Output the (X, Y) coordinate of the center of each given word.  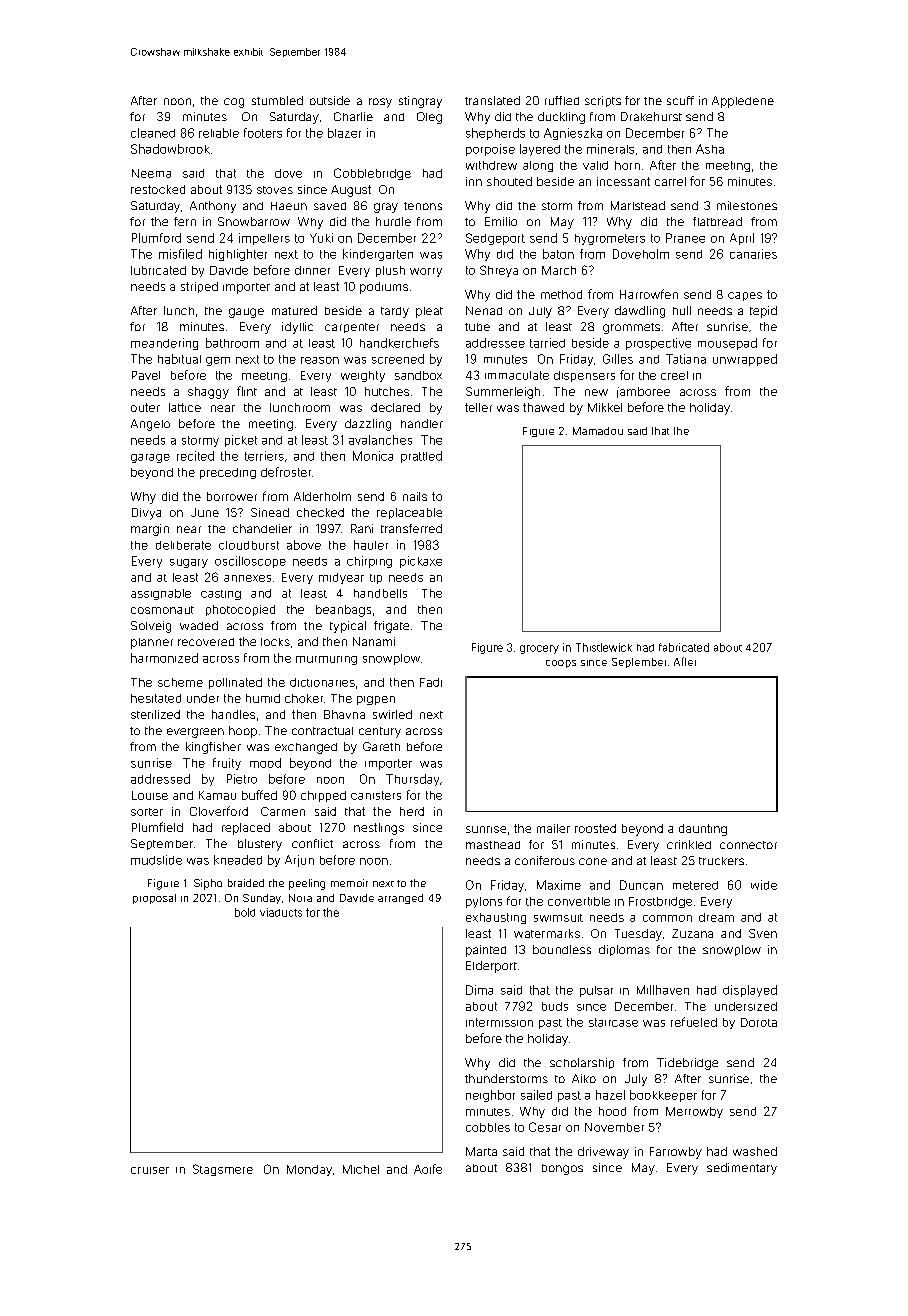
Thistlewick (604, 647)
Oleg (429, 118)
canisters (376, 795)
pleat (429, 312)
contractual (322, 731)
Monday (309, 1170)
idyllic (297, 328)
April (742, 239)
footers (263, 133)
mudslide (156, 860)
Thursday (412, 780)
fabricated (684, 647)
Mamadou (598, 431)
